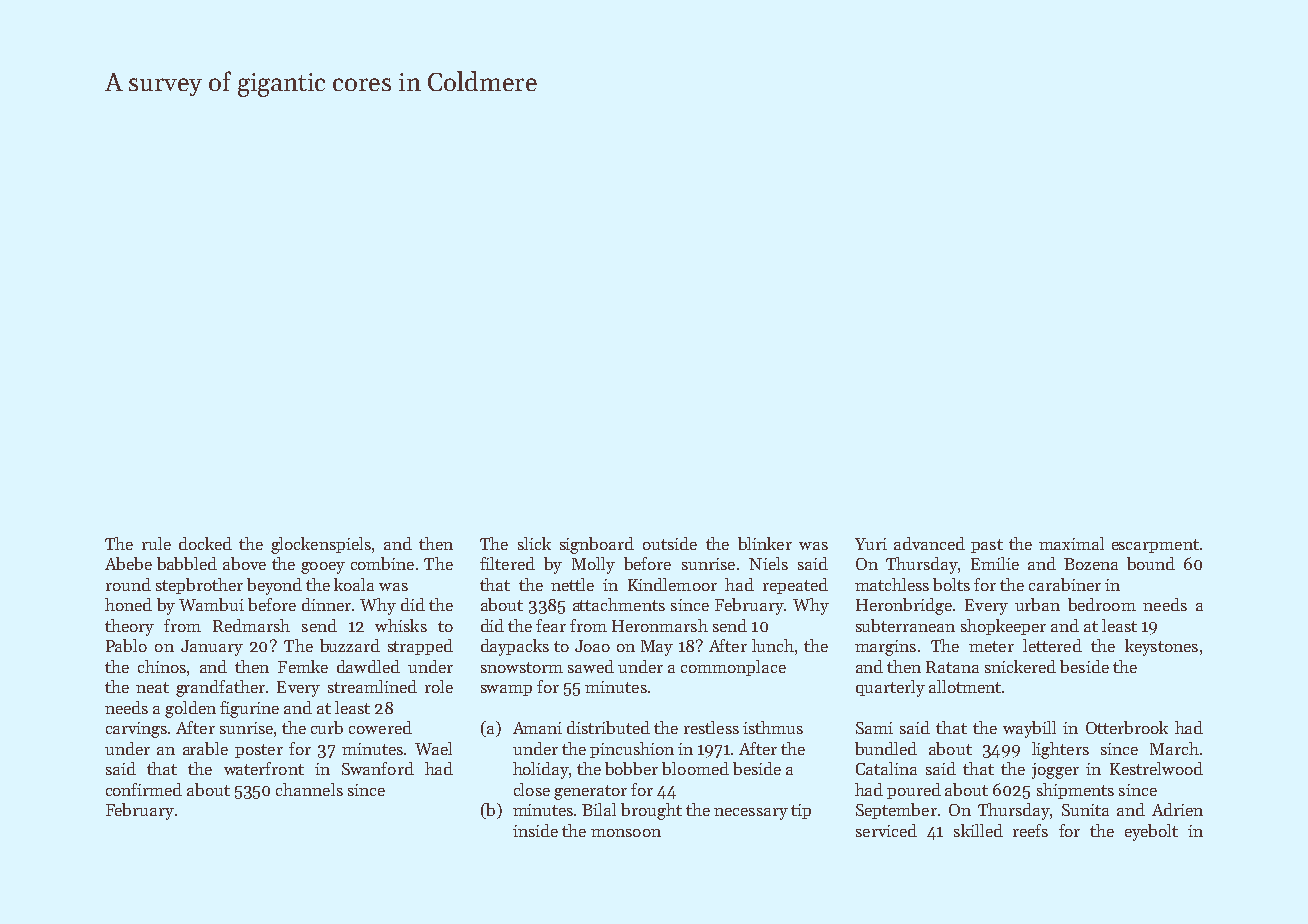 This screenshot has height=924, width=1308. I want to click on inside, so click(535, 830).
